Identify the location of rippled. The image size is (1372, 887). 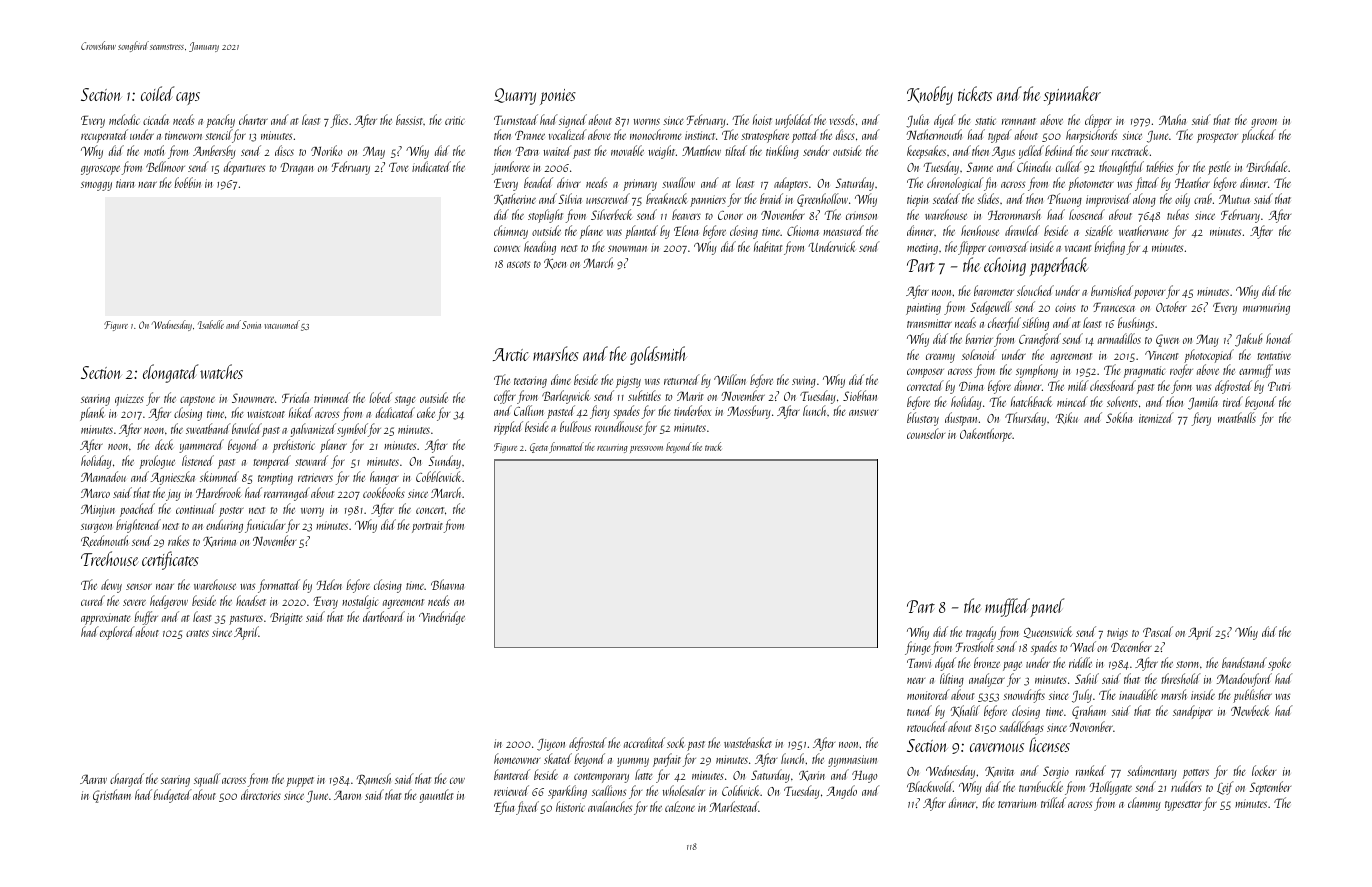
(508, 428).
